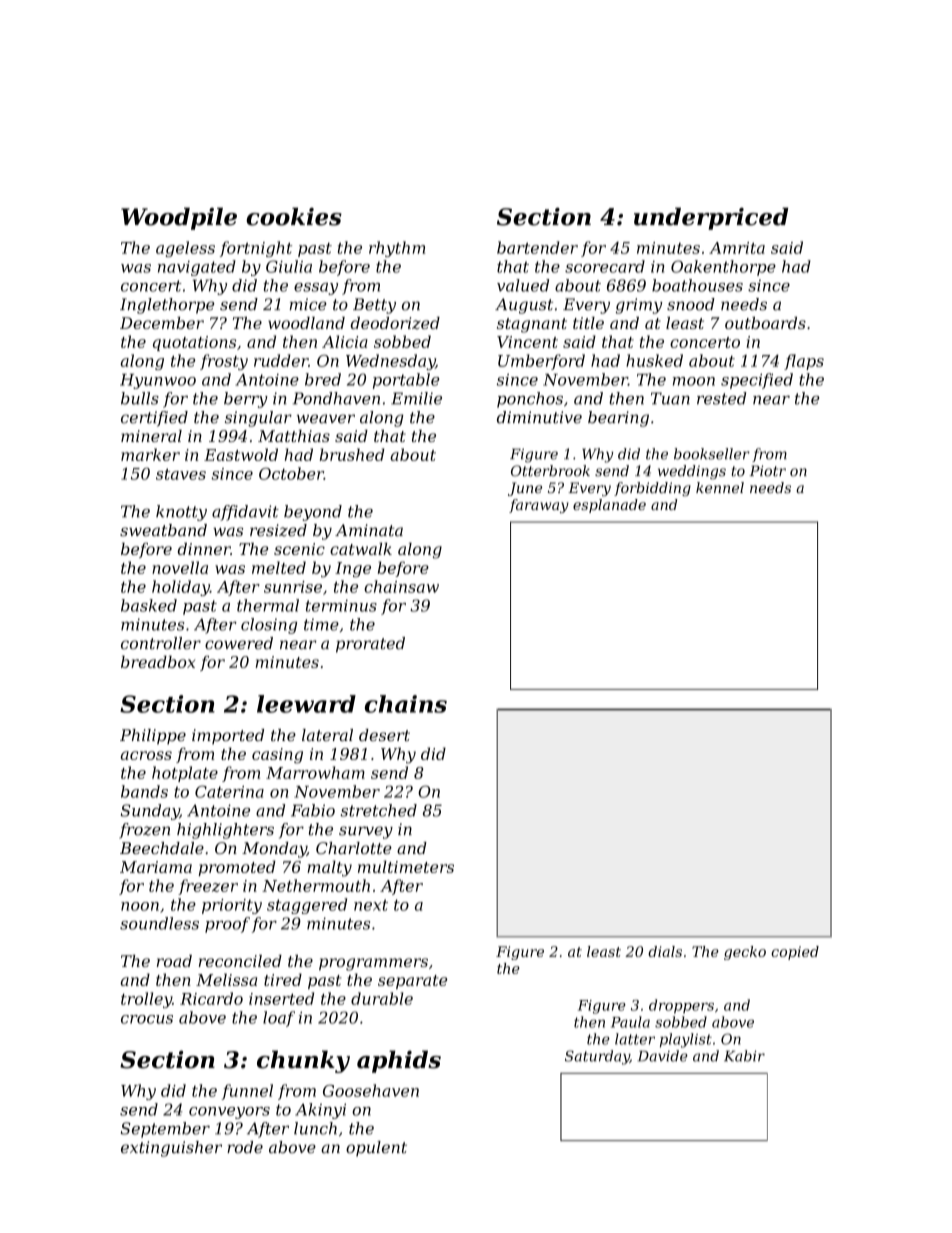 This image has width=952, height=1233. I want to click on gecko, so click(745, 953).
